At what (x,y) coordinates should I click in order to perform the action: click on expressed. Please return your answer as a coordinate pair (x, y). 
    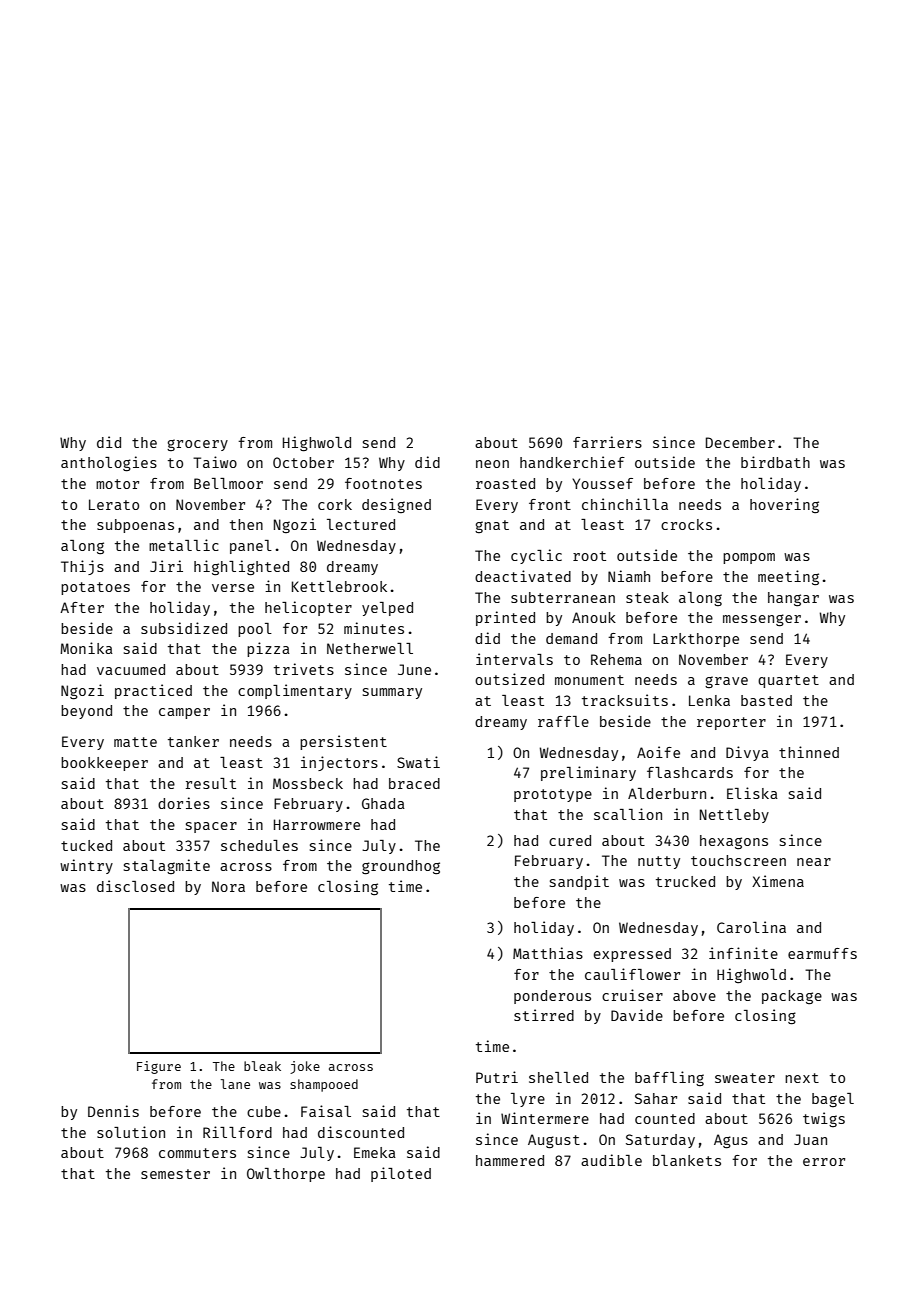
    Looking at the image, I should click on (632, 955).
